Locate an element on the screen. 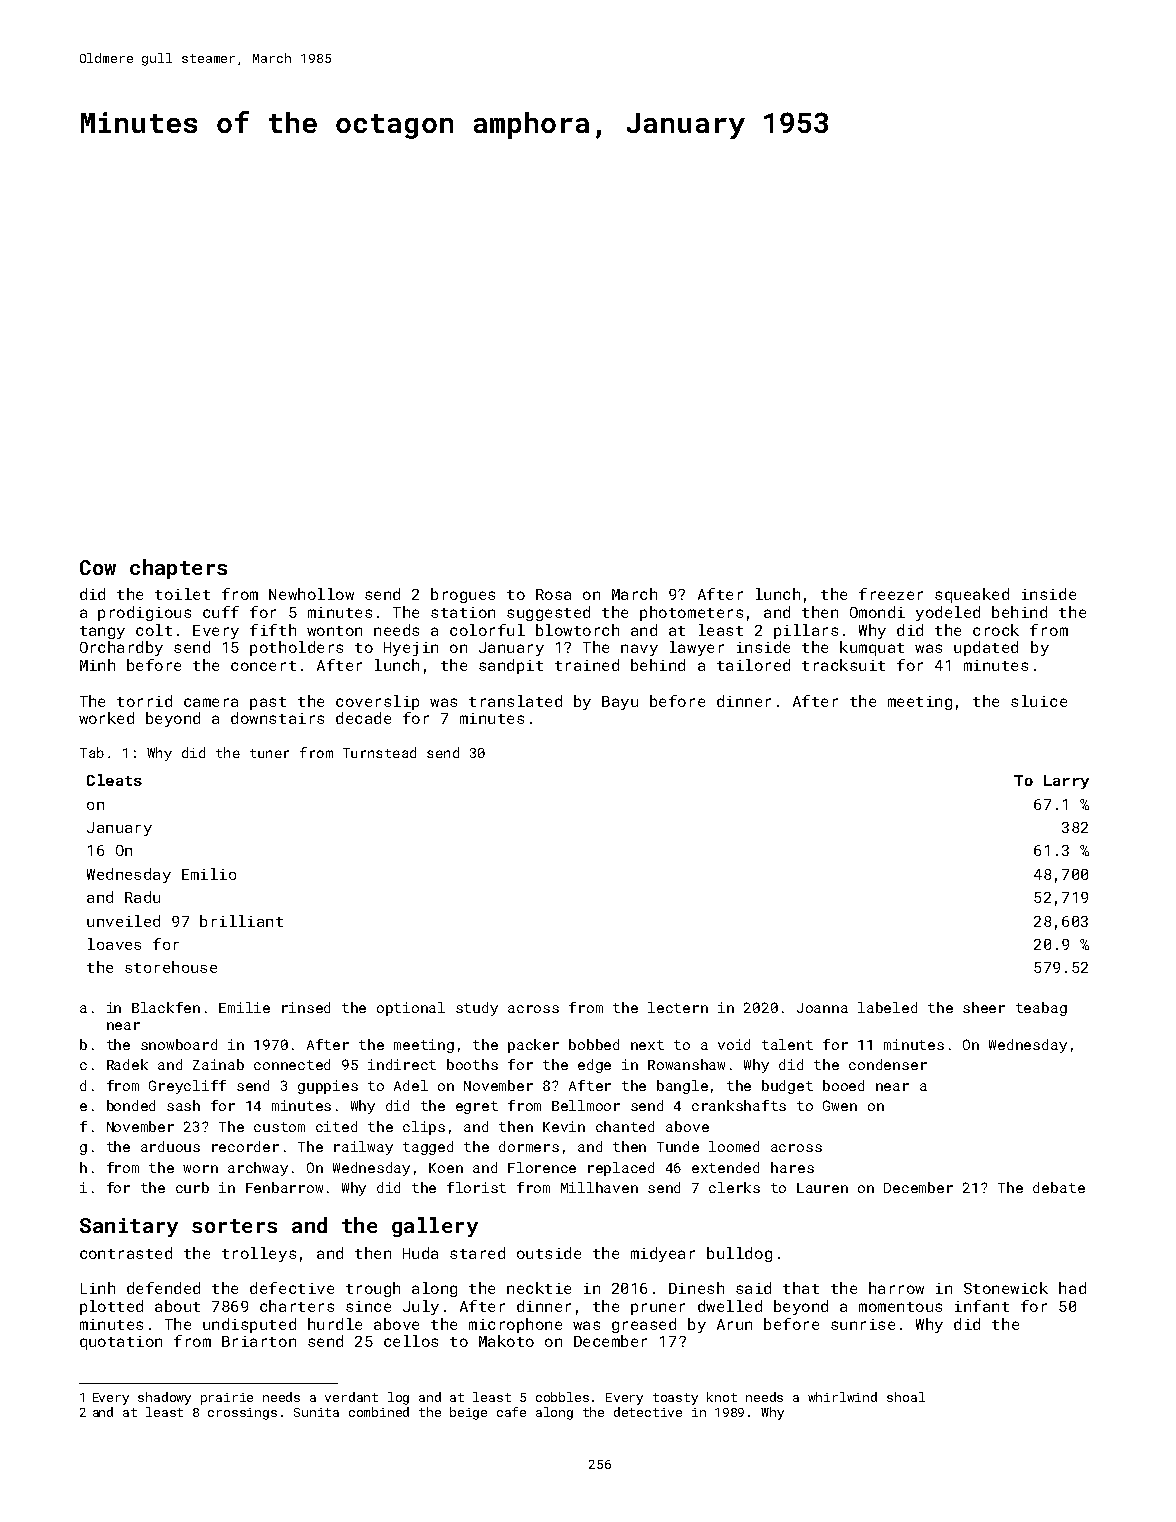 Image resolution: width=1176 pixels, height=1522 pixels. Emilio is located at coordinates (209, 874).
